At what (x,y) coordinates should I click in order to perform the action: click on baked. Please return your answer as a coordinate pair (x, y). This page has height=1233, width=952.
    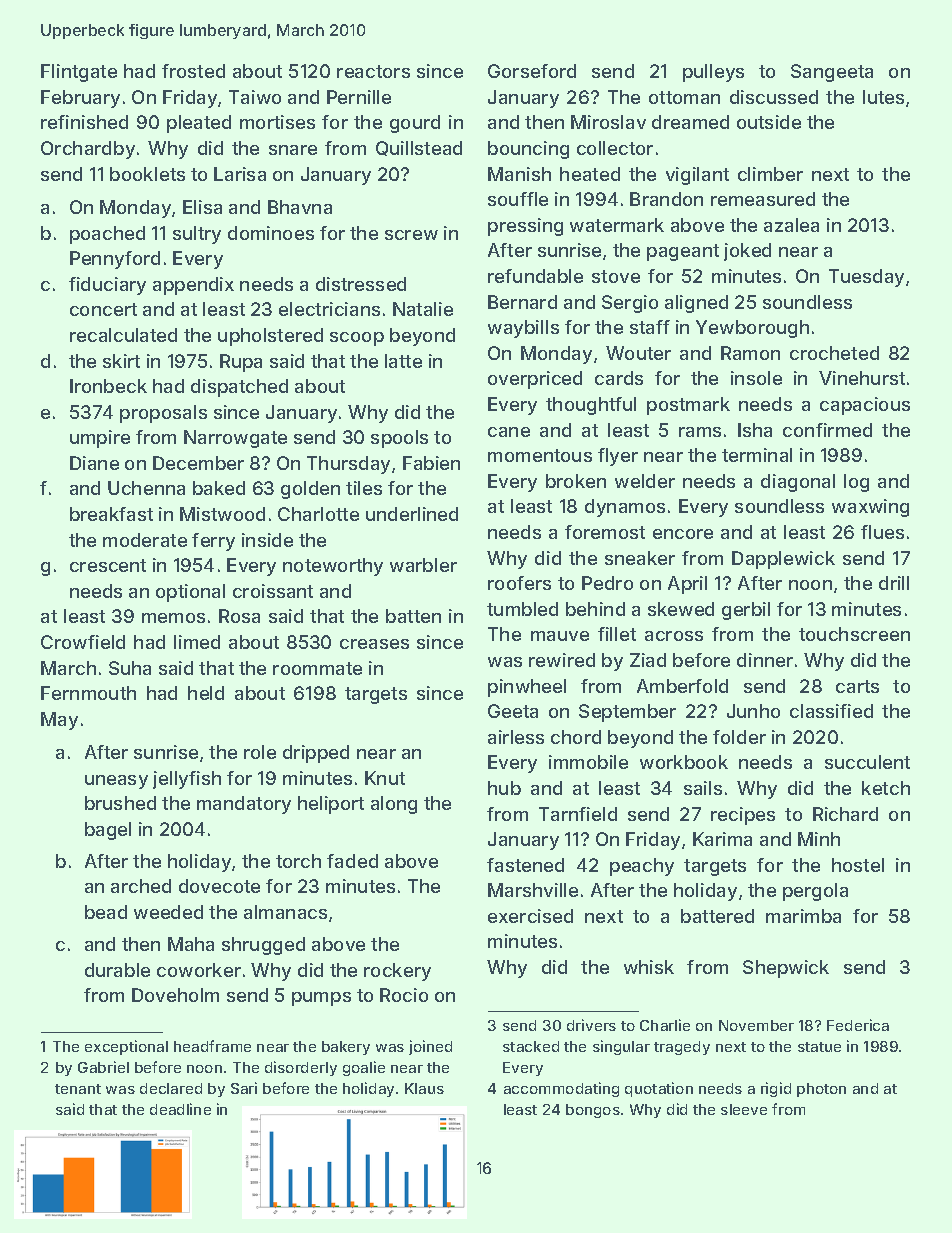
    Looking at the image, I should click on (219, 488).
